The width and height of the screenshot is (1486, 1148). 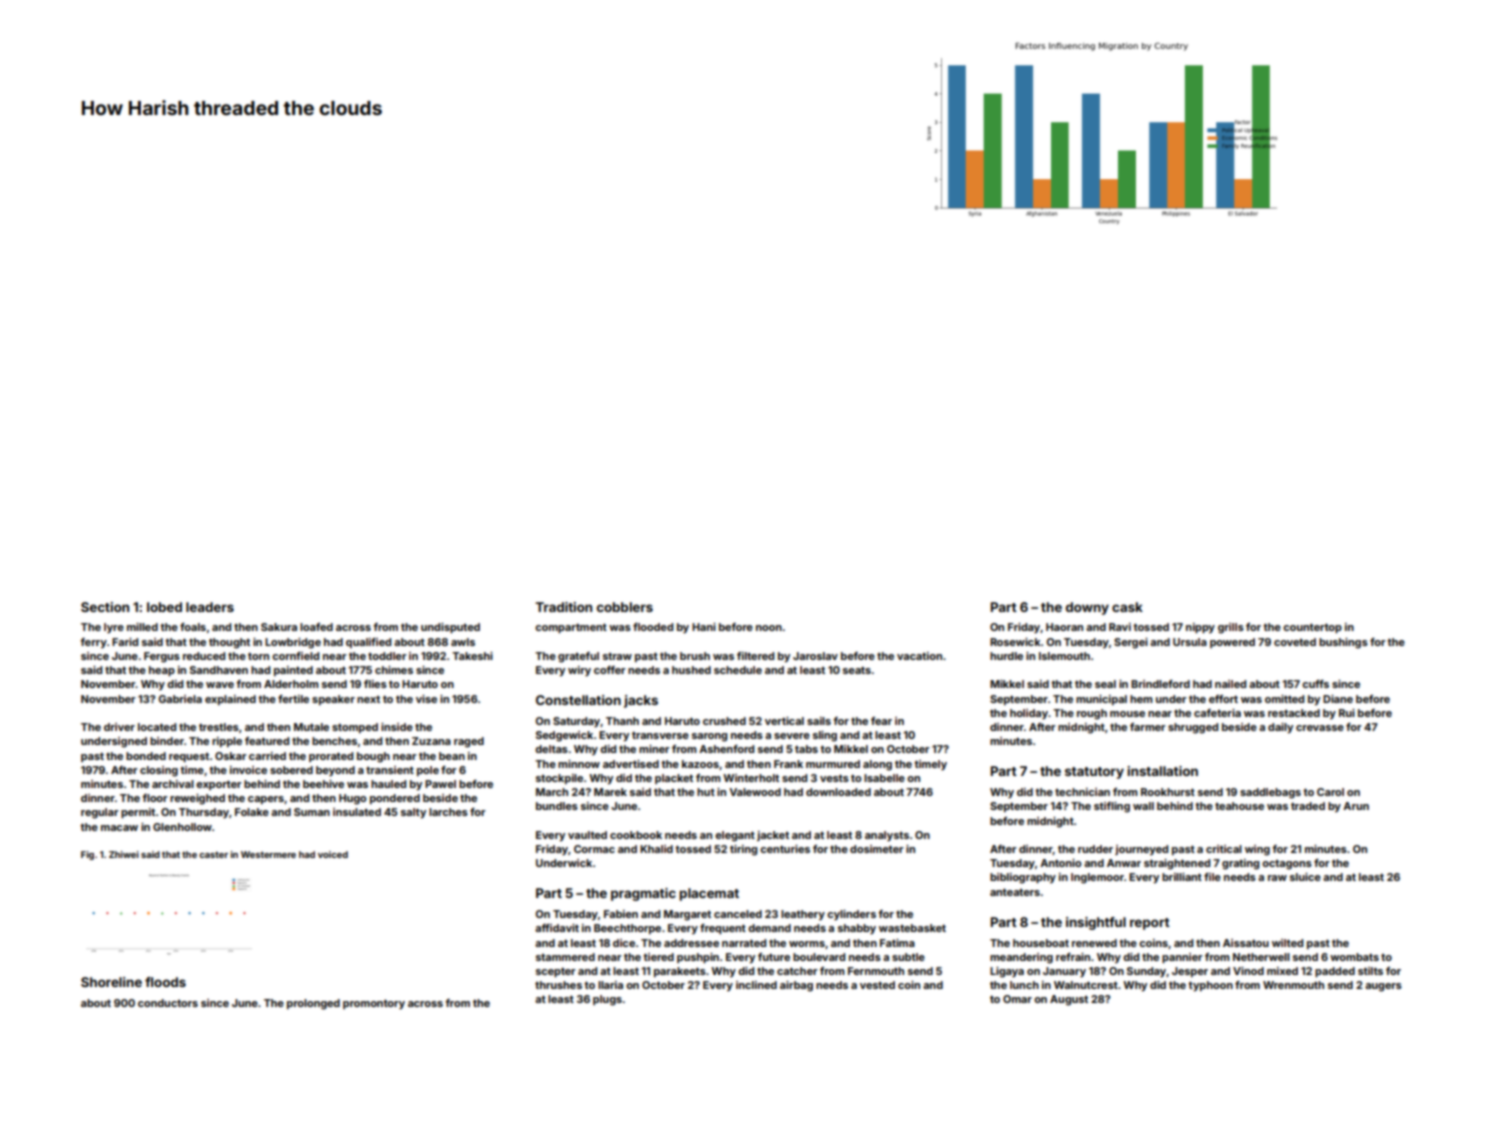 I want to click on pannier, so click(x=1182, y=958).
